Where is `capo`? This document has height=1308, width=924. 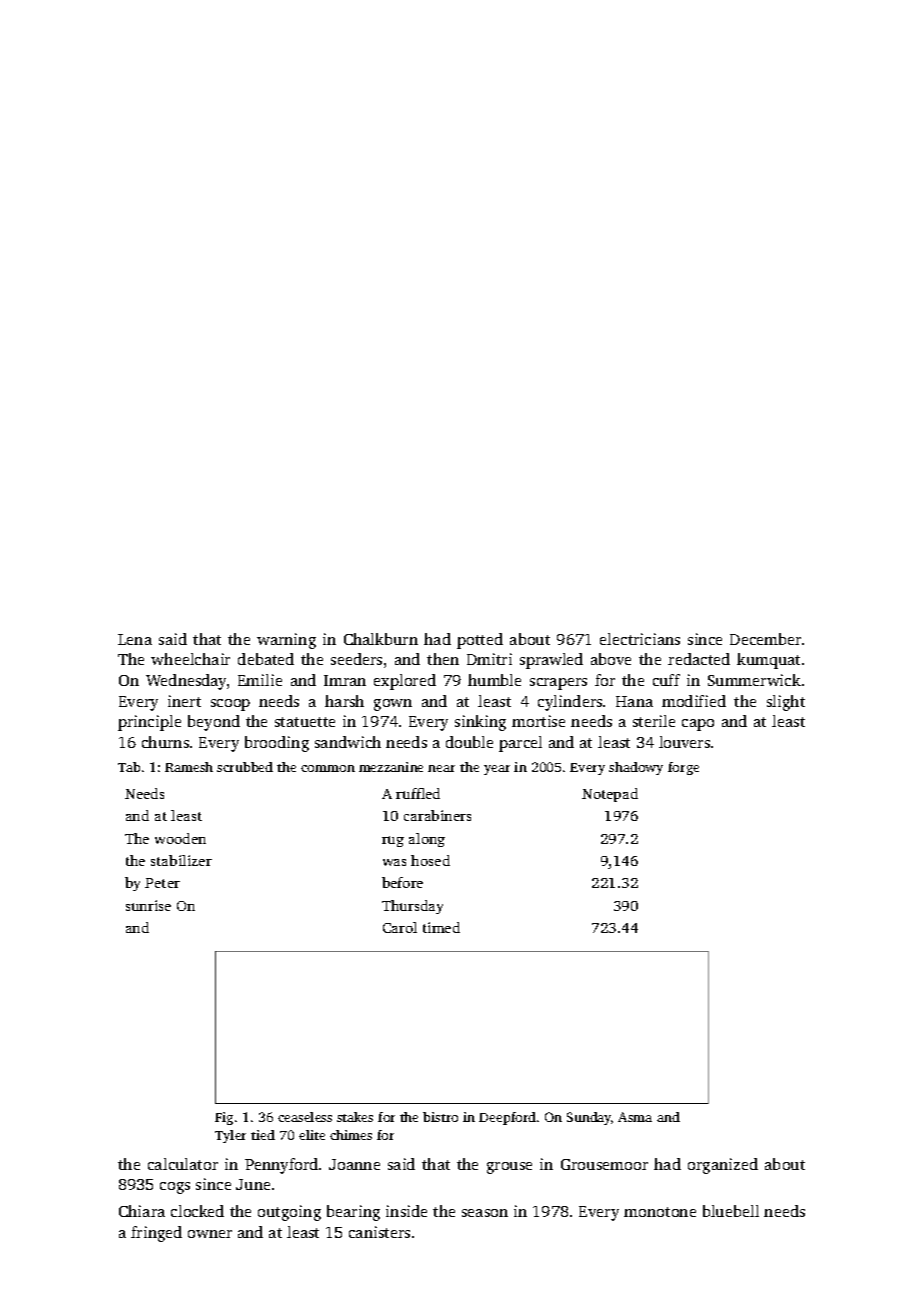
capo is located at coordinates (698, 725).
